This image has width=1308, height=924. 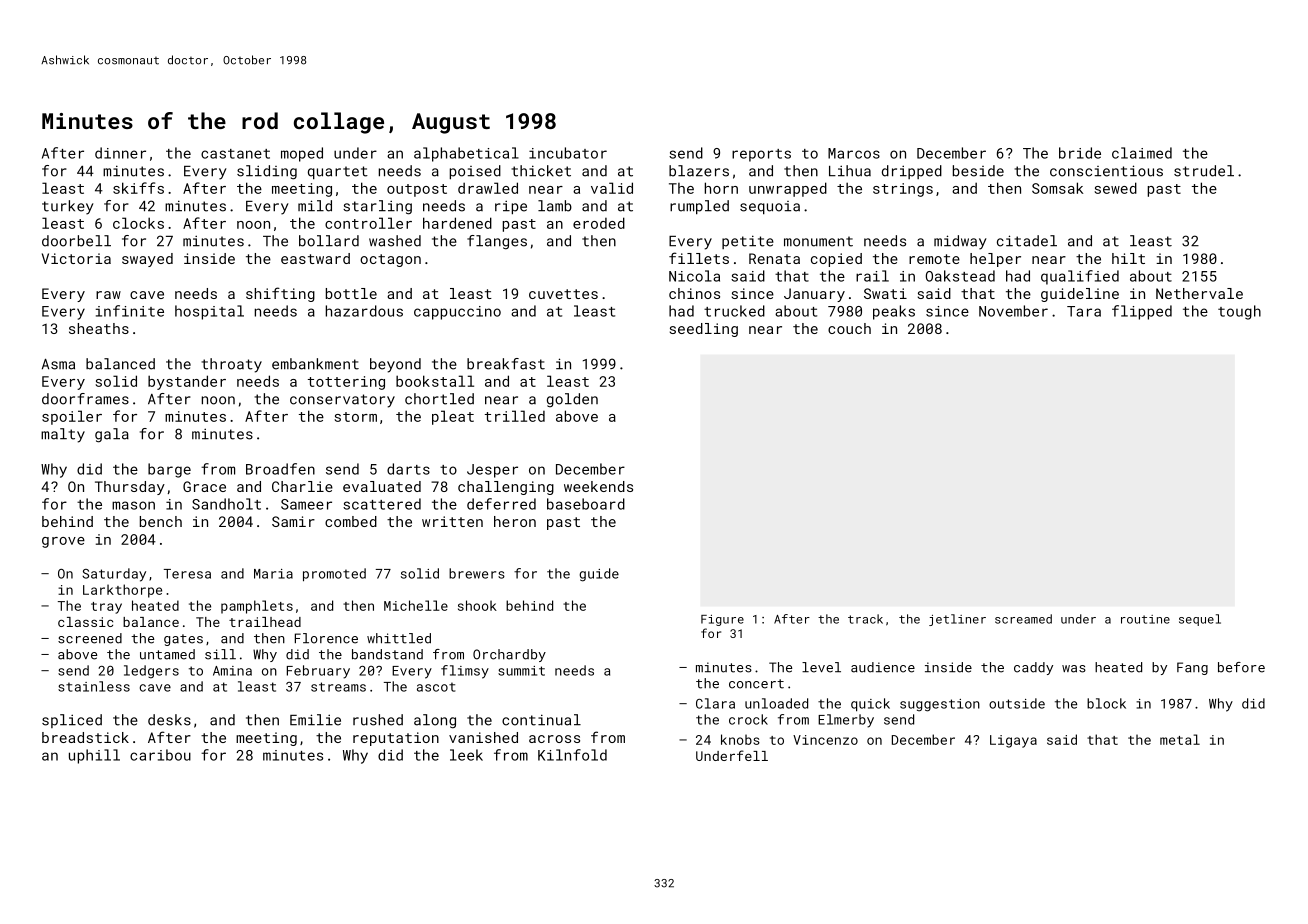 What do you see at coordinates (466, 755) in the image?
I see `leek` at bounding box center [466, 755].
